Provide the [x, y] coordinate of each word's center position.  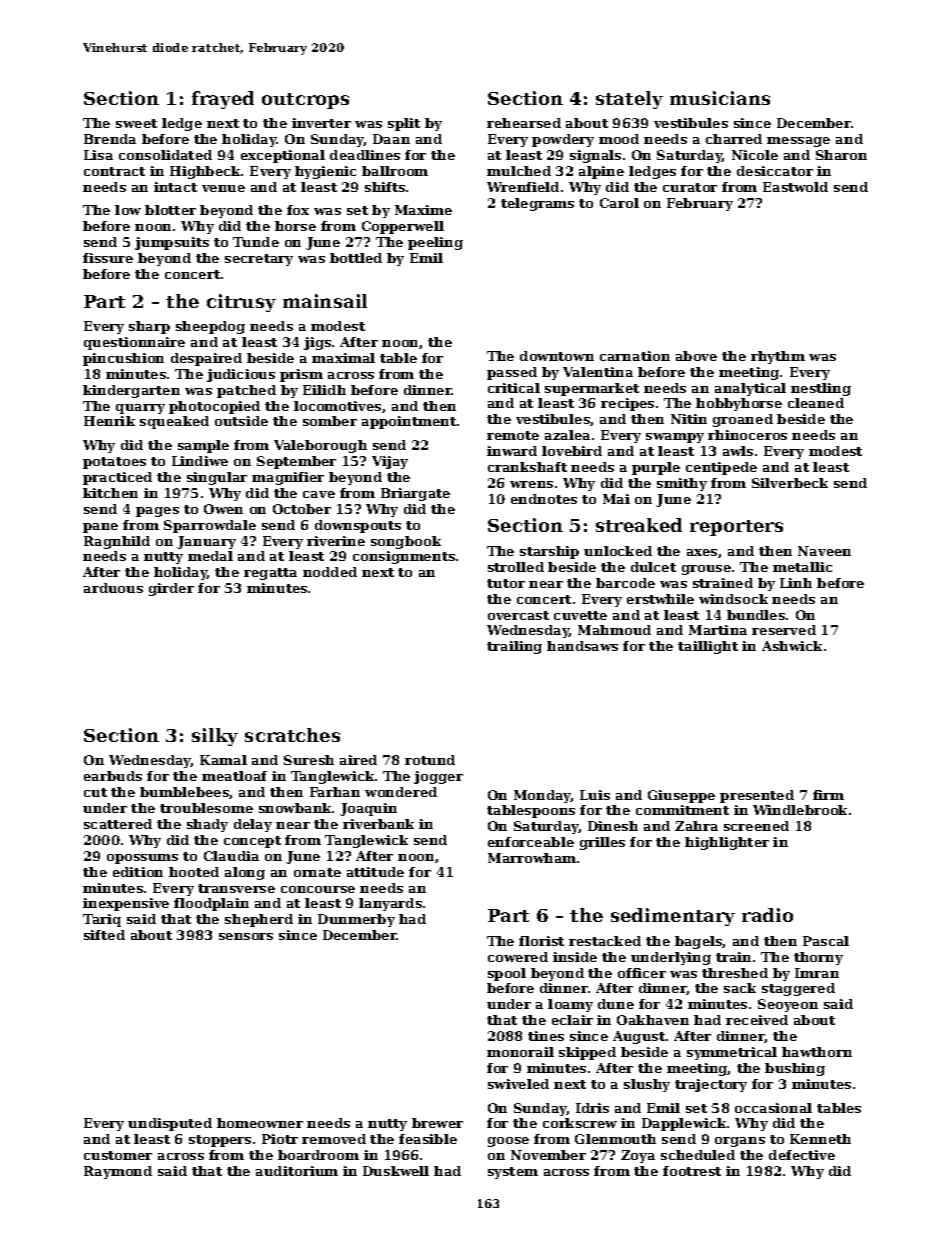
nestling [821, 389]
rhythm [778, 357]
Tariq [102, 920]
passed [512, 373]
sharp [149, 327]
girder [171, 589]
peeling [435, 243]
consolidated [165, 155]
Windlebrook [800, 810]
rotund [430, 760]
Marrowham [532, 858]
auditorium [297, 1171]
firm [828, 795]
